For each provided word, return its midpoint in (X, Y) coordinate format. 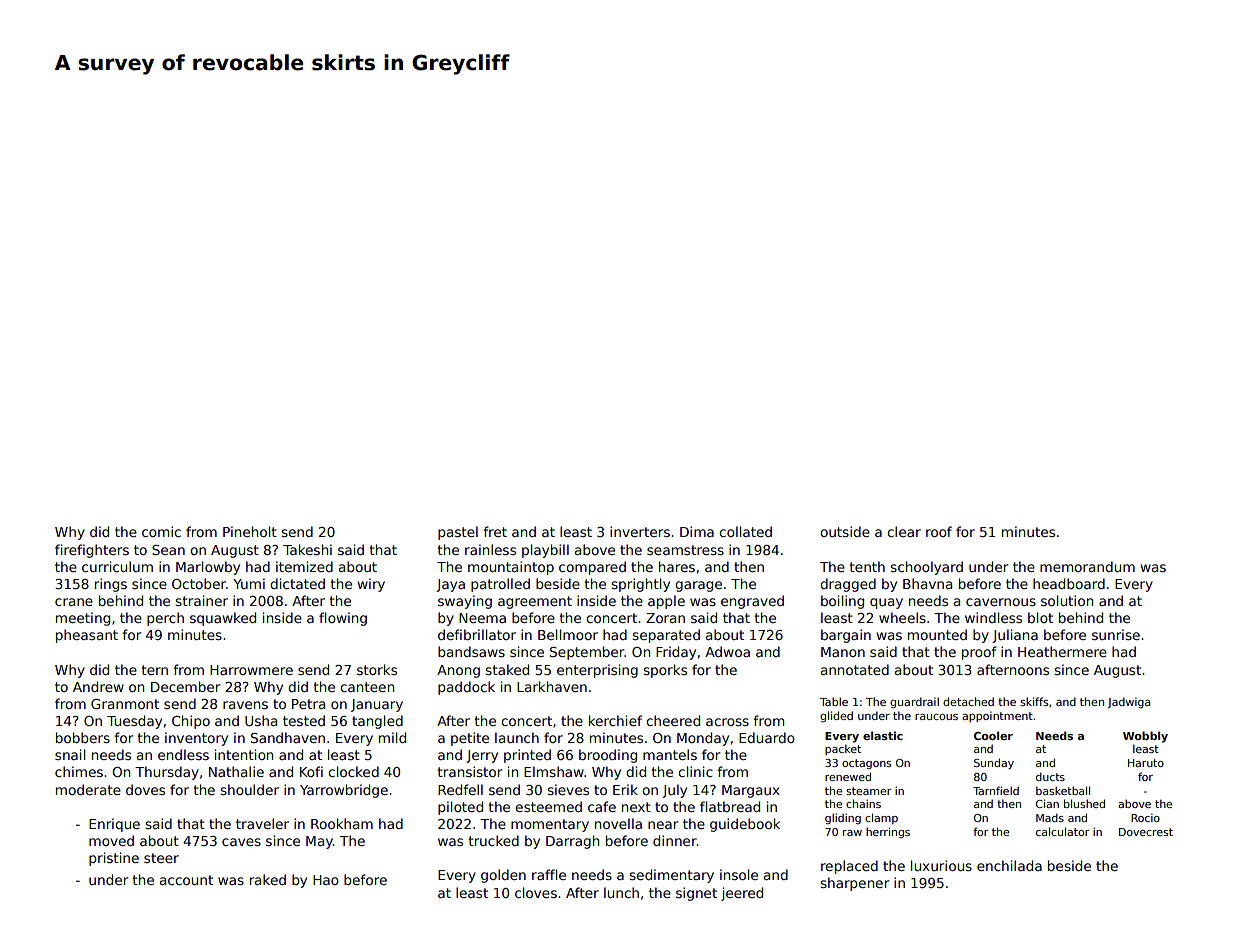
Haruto (1146, 763)
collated (745, 531)
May (319, 842)
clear (904, 531)
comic (161, 531)
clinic (695, 771)
